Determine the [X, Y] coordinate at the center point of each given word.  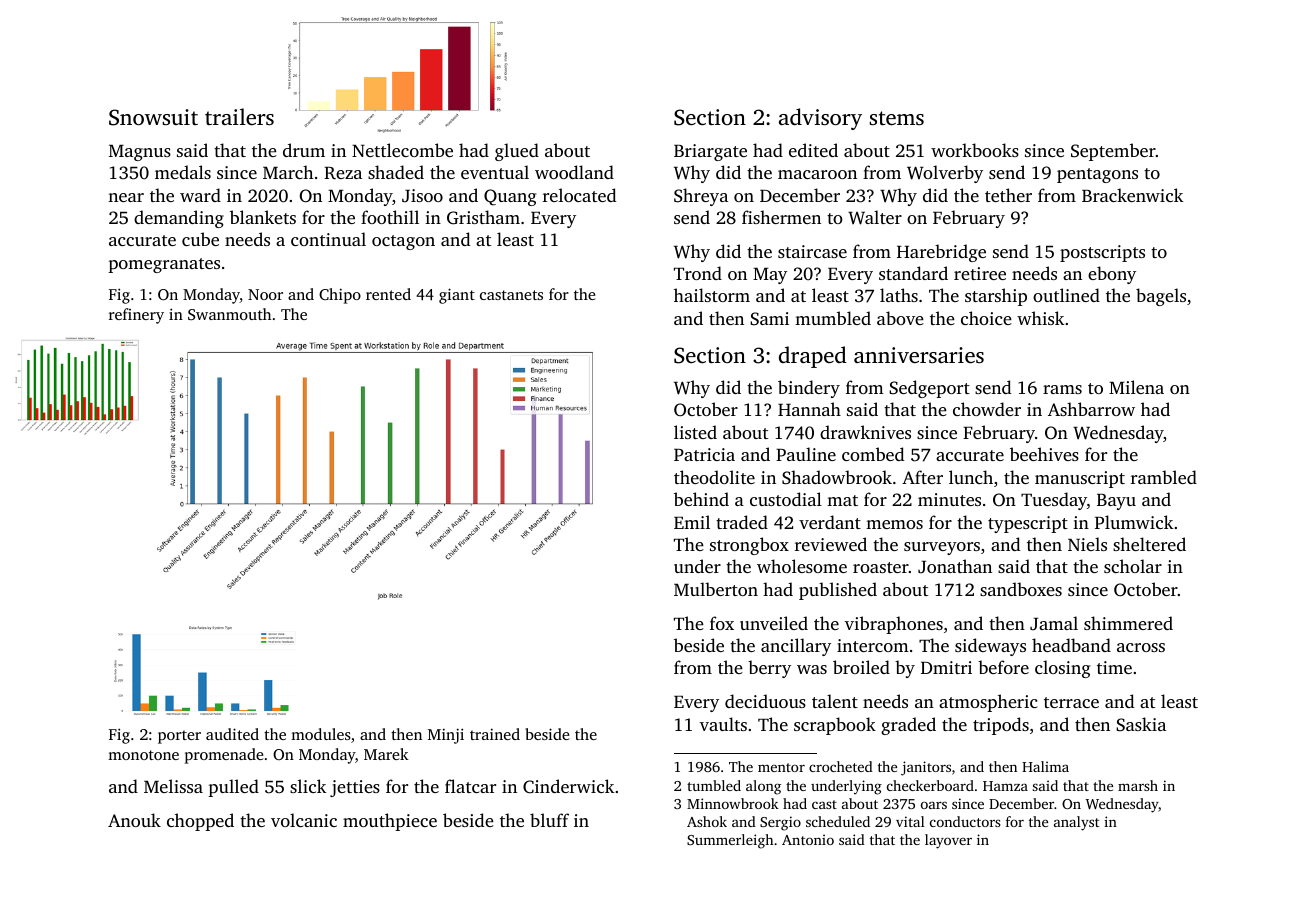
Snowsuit [153, 117]
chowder [987, 409]
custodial [786, 499]
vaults [723, 724]
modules [321, 734]
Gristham [483, 217]
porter [179, 737]
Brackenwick [1132, 195]
